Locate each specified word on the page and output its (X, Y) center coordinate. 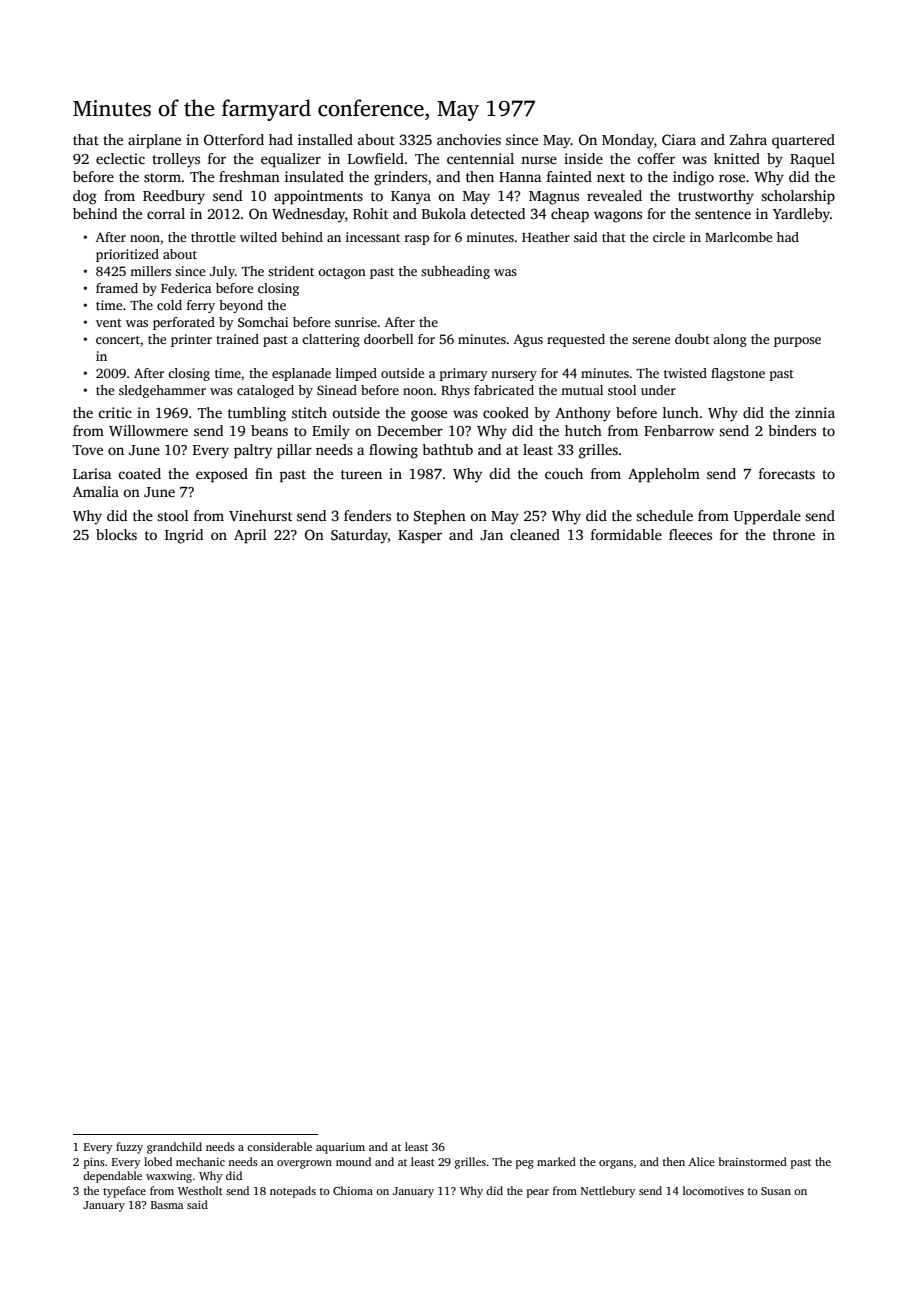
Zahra (748, 139)
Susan (776, 1191)
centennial (480, 158)
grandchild (174, 1148)
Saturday (359, 536)
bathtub (447, 449)
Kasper (420, 537)
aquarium (340, 1148)
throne (794, 534)
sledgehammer (162, 391)
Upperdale (767, 517)
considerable (279, 1146)
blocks (116, 534)
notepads (293, 1192)
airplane (154, 141)
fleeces (690, 534)
